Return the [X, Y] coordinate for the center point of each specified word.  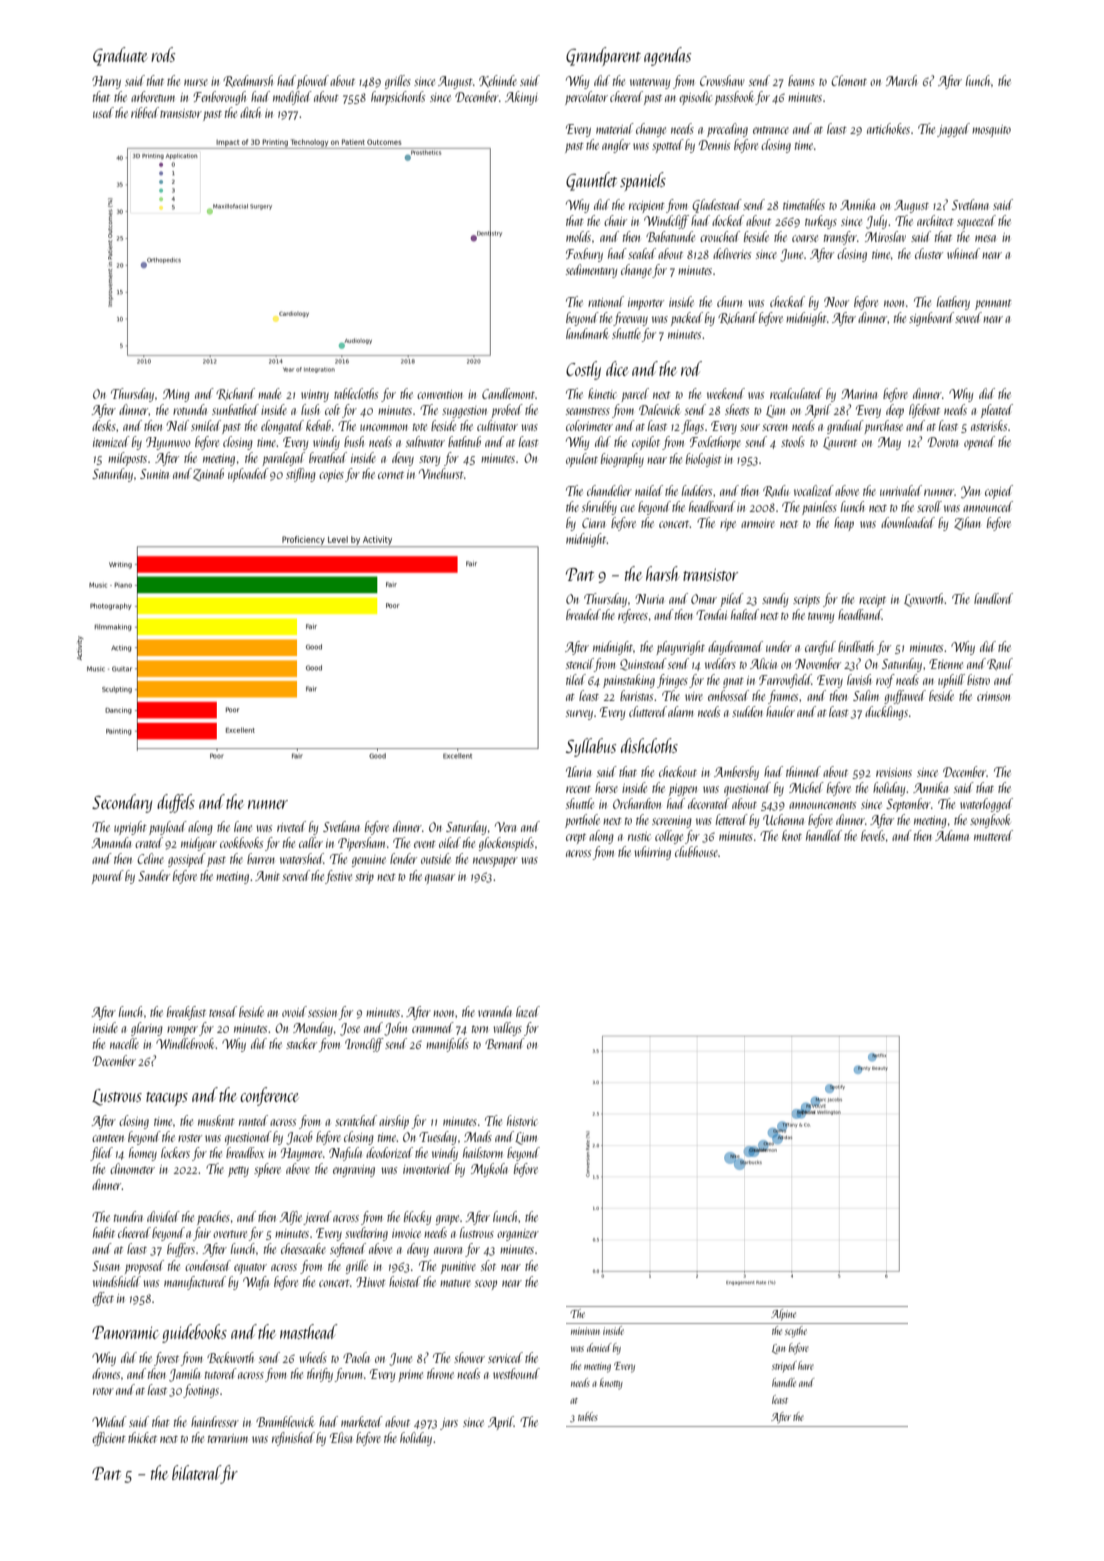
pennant [993, 304]
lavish [859, 679]
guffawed [905, 697]
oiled [450, 842]
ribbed [145, 112]
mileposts [127, 459]
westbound [516, 1373]
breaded [583, 614]
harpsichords [398, 98]
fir [229, 1474]
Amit [267, 876]
